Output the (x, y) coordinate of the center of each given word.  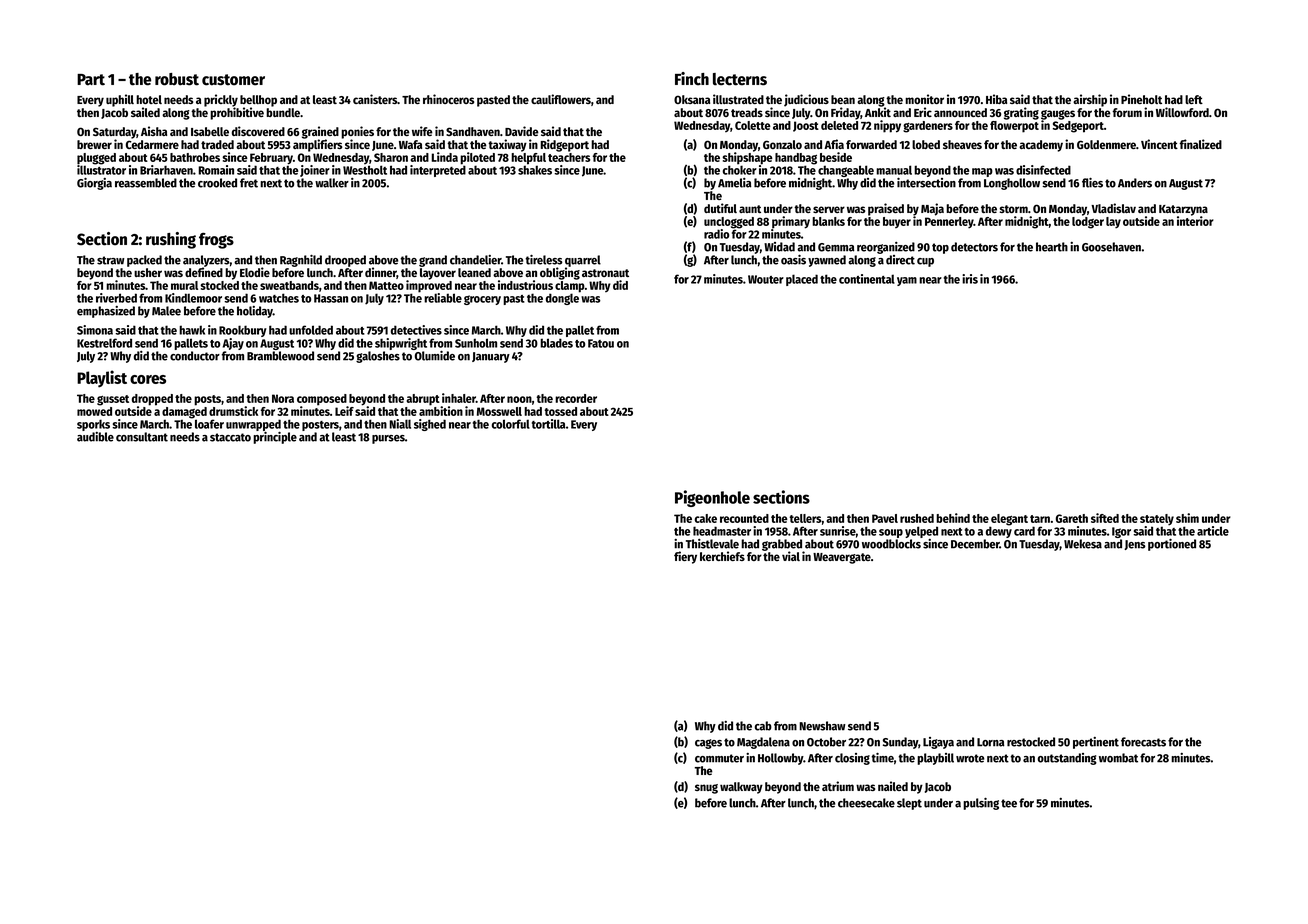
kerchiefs (722, 556)
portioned (1172, 545)
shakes (535, 170)
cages (708, 744)
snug (706, 789)
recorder (576, 398)
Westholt (365, 170)
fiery (685, 557)
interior (1195, 221)
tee (1009, 803)
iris (970, 279)
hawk (192, 330)
